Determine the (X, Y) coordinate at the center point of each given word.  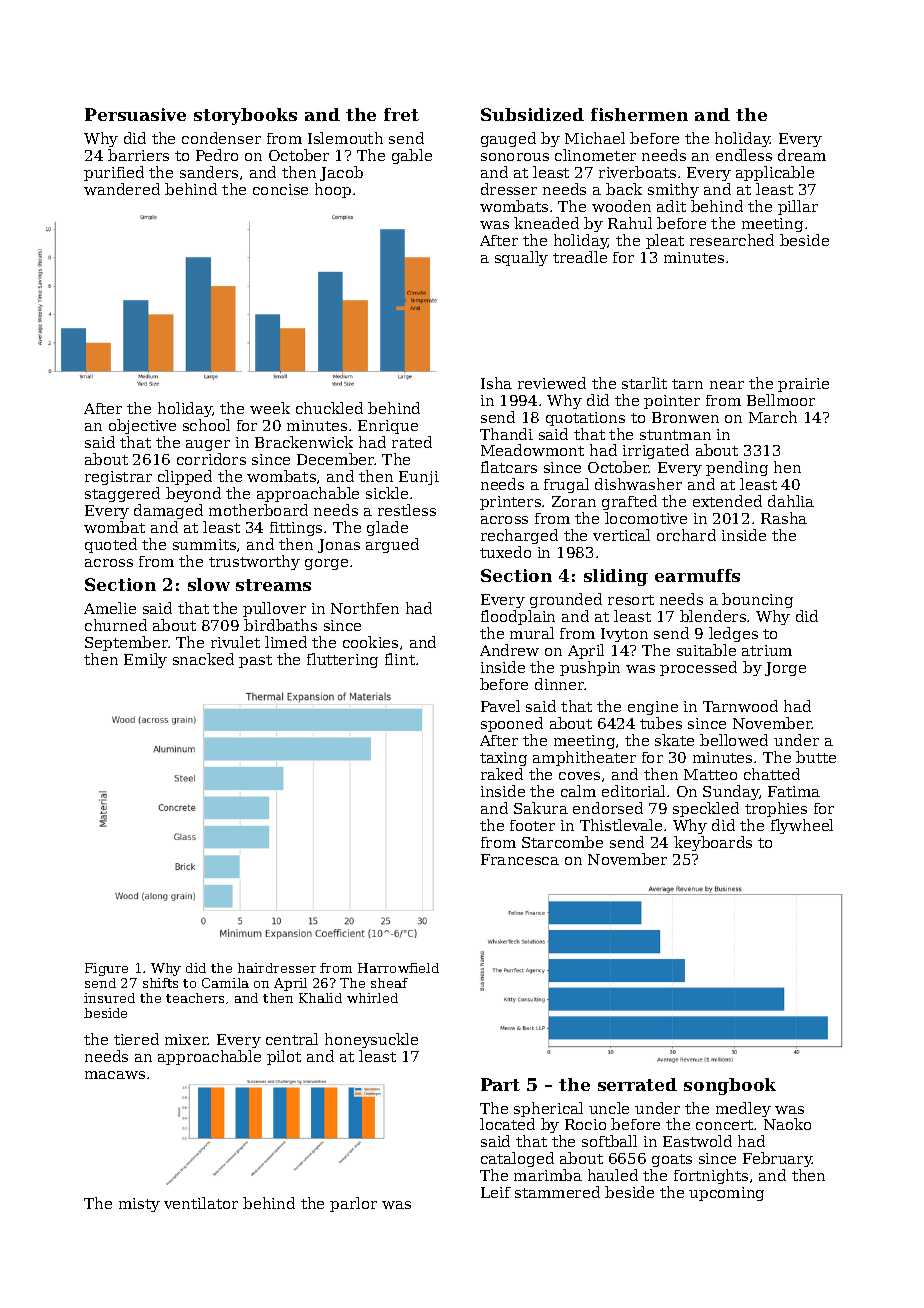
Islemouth (345, 138)
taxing (503, 759)
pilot (284, 1057)
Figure (106, 969)
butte (816, 757)
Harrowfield (398, 968)
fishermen (639, 114)
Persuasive (135, 114)
